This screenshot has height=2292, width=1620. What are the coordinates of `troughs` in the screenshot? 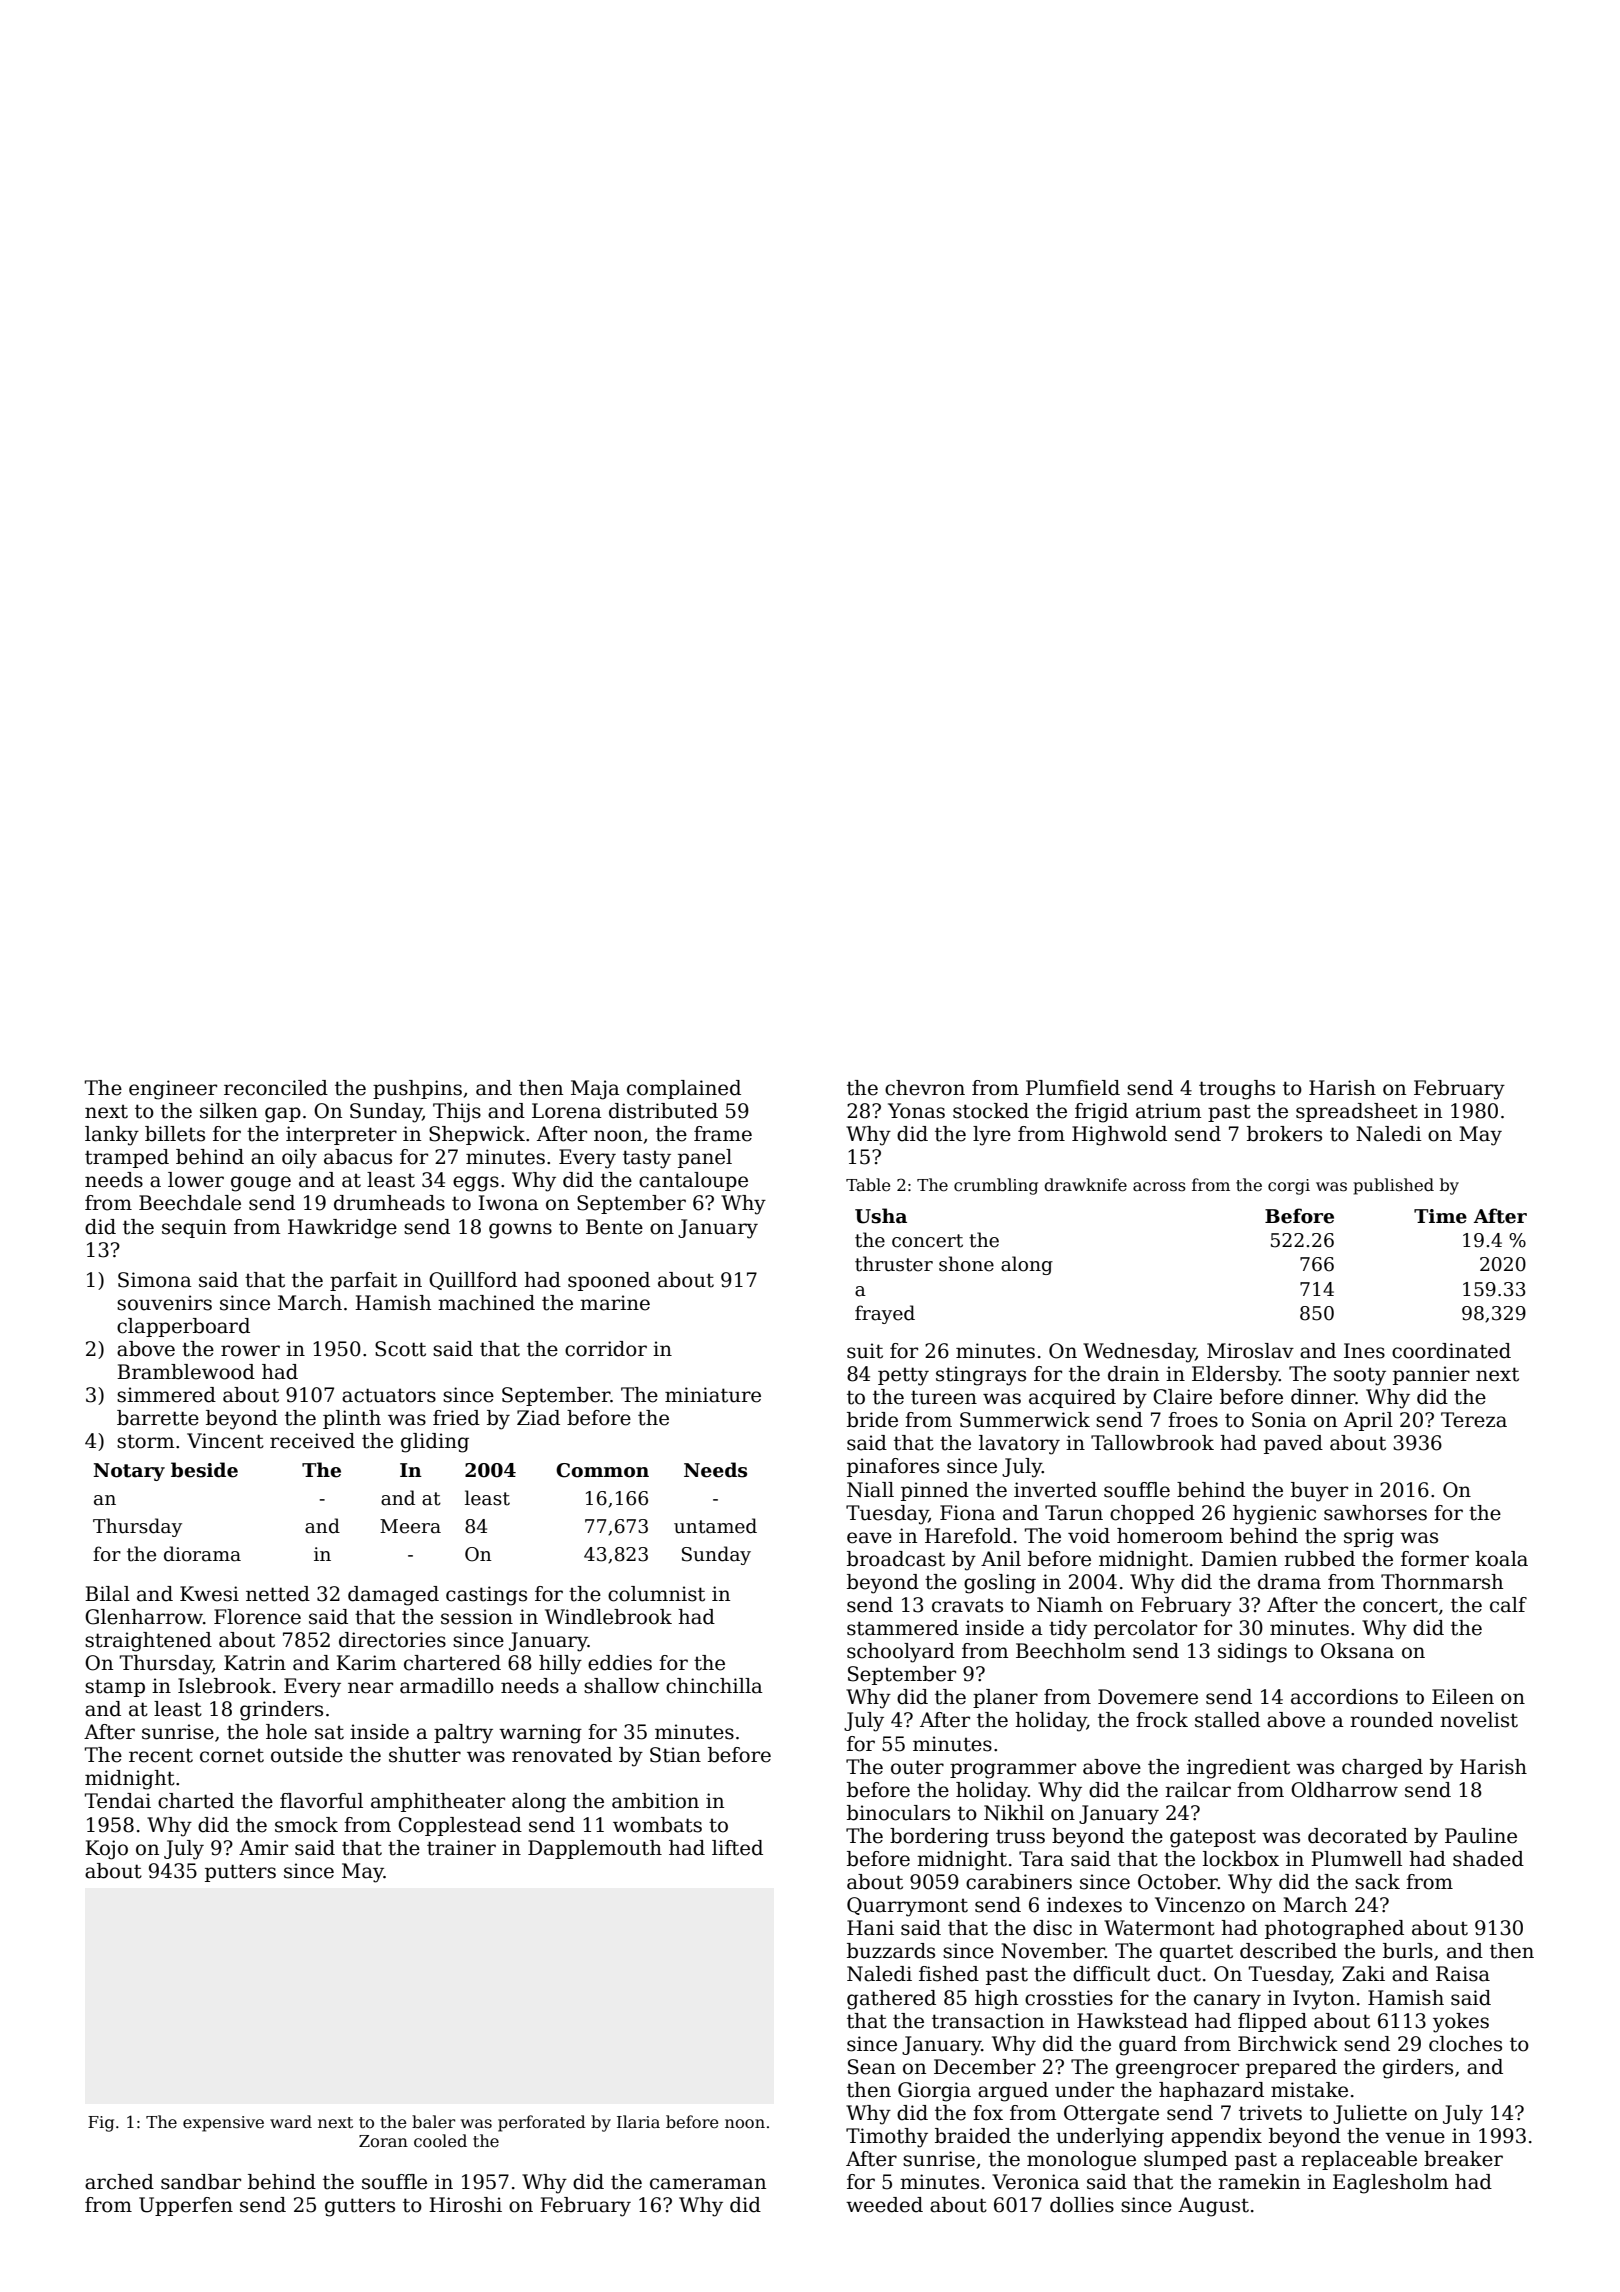 It's located at (1237, 1090).
